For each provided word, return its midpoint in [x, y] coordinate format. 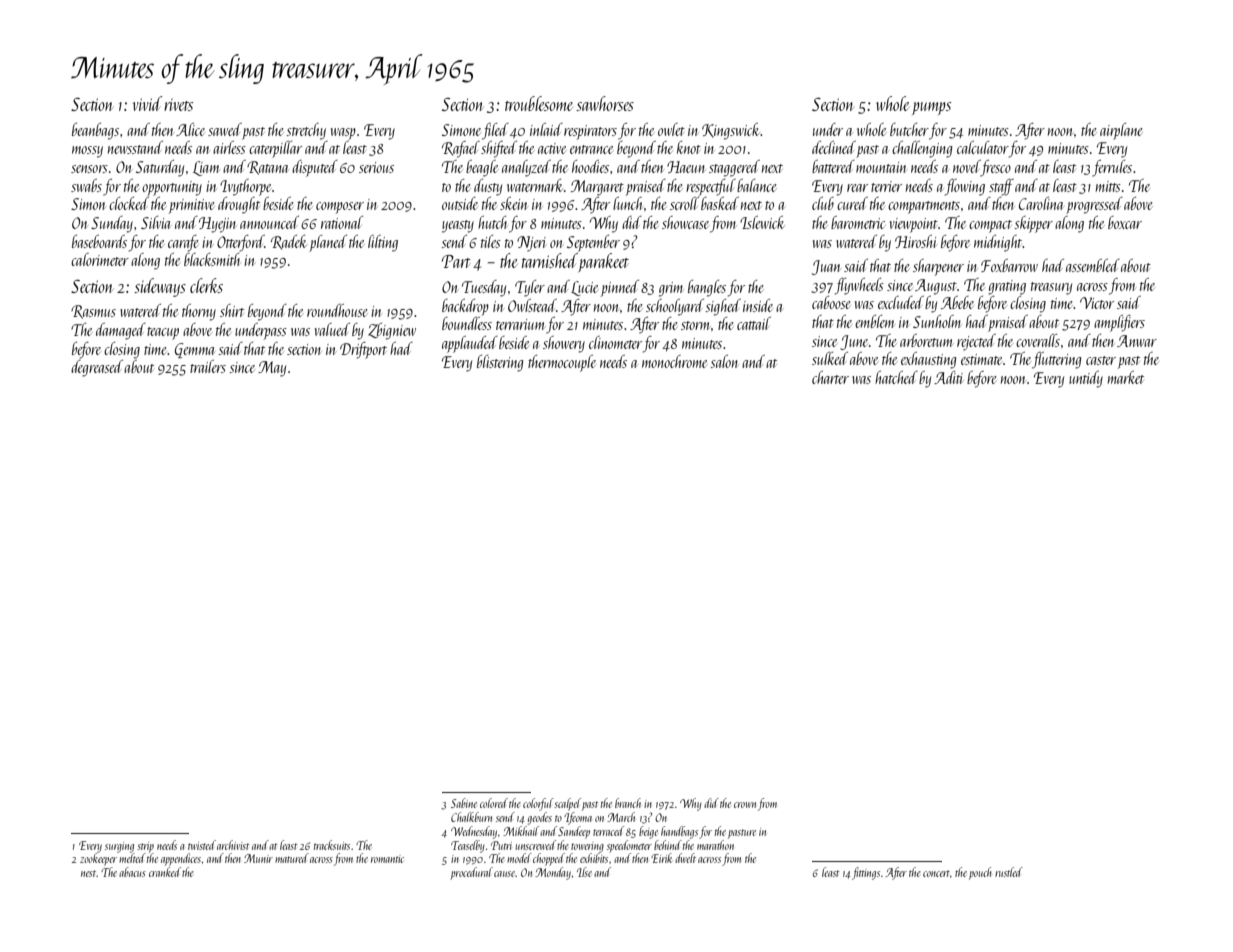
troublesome [539, 103]
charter [830, 377]
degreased [97, 368]
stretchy [306, 131]
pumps [931, 108]
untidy [1086, 379]
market [1126, 377]
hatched [896, 377]
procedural [471, 873]
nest [88, 873]
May [272, 369]
